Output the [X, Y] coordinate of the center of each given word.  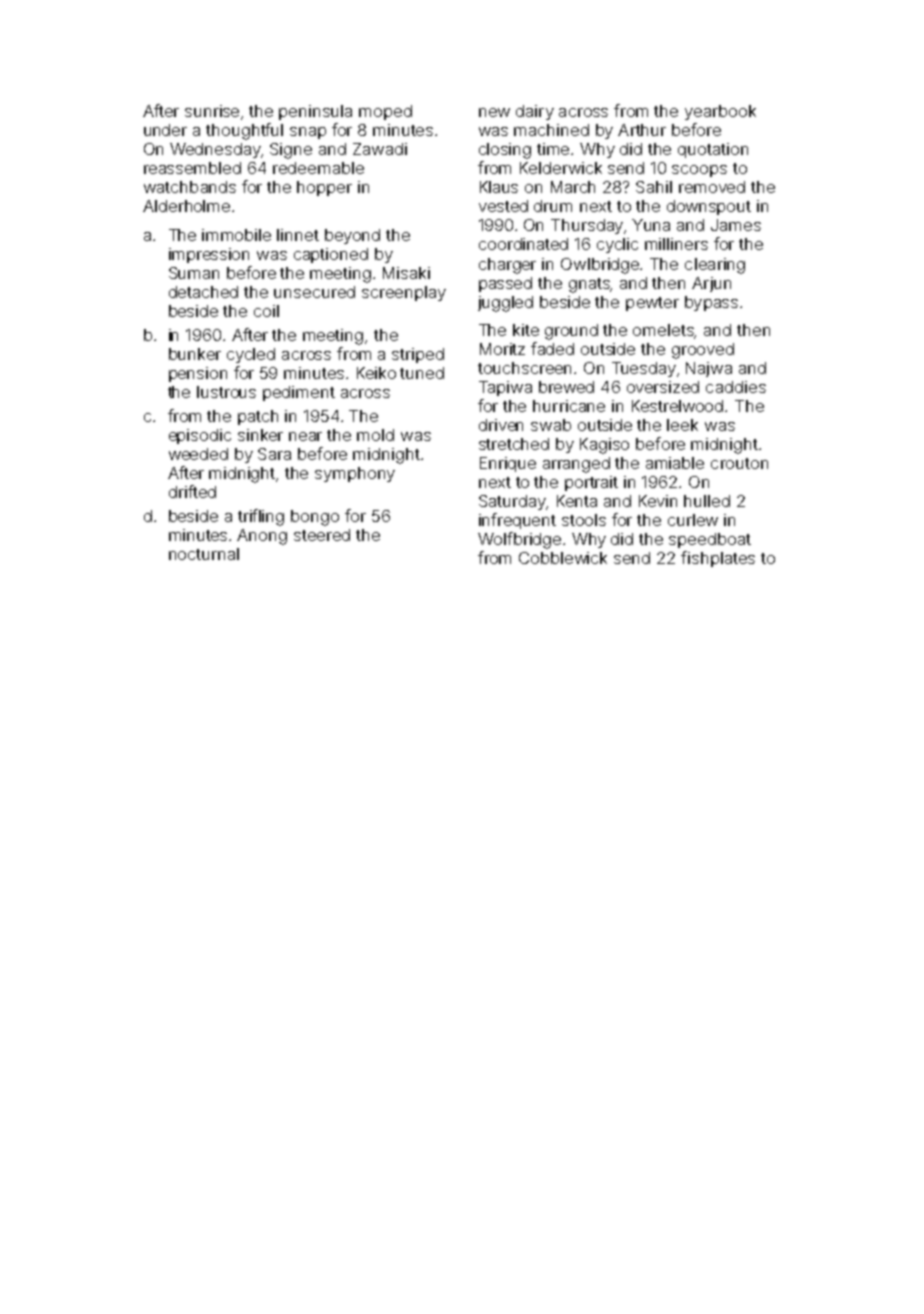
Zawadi [380, 149]
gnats [589, 285]
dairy [535, 112]
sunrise [212, 111]
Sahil [654, 187]
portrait [591, 483]
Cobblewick [563, 558]
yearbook [720, 112]
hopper [324, 188]
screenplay [404, 293]
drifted [192, 491]
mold [375, 435]
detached [203, 292]
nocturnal [204, 554]
